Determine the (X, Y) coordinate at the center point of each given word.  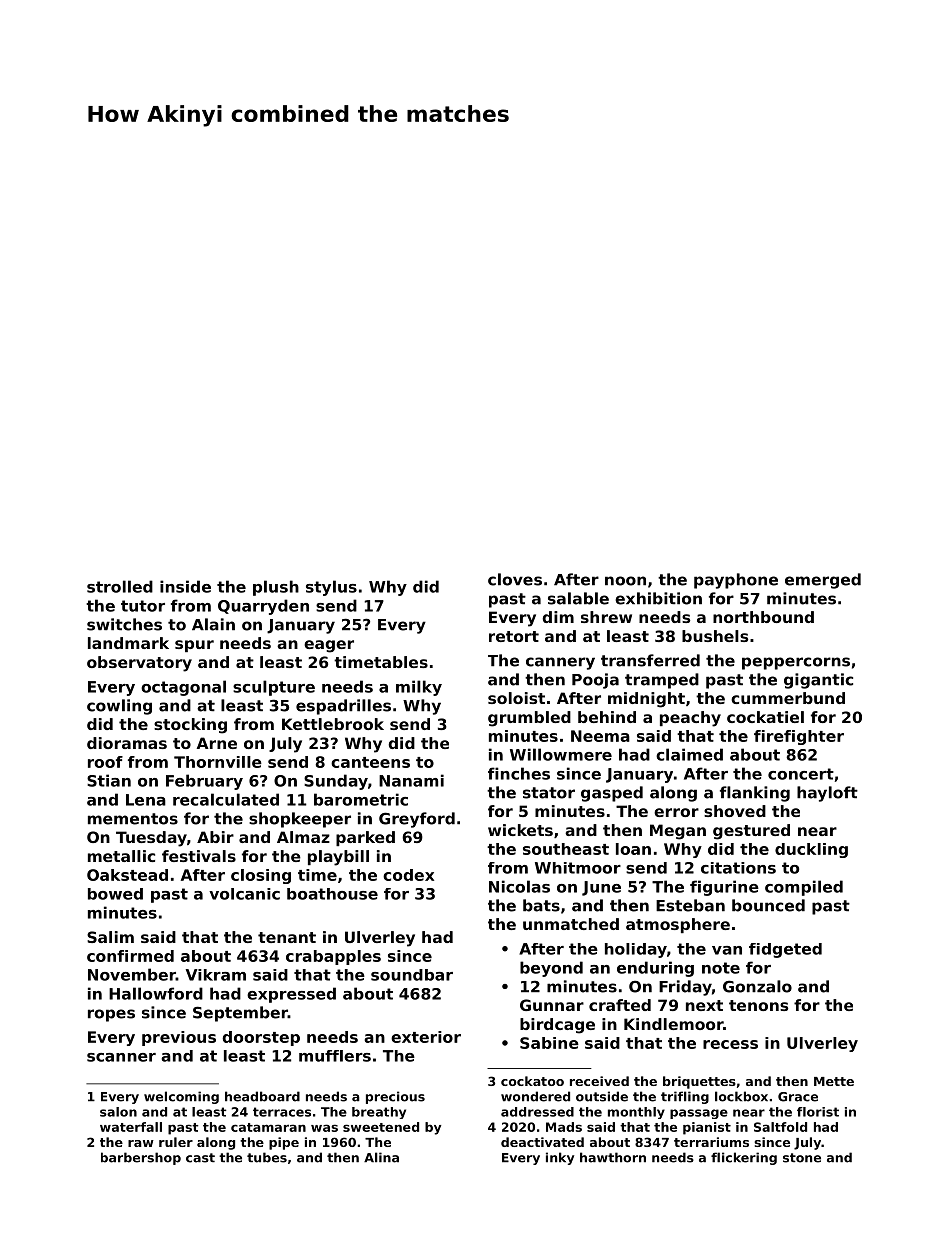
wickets (520, 830)
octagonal (183, 688)
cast (200, 1158)
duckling (811, 850)
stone (802, 1158)
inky (560, 1158)
